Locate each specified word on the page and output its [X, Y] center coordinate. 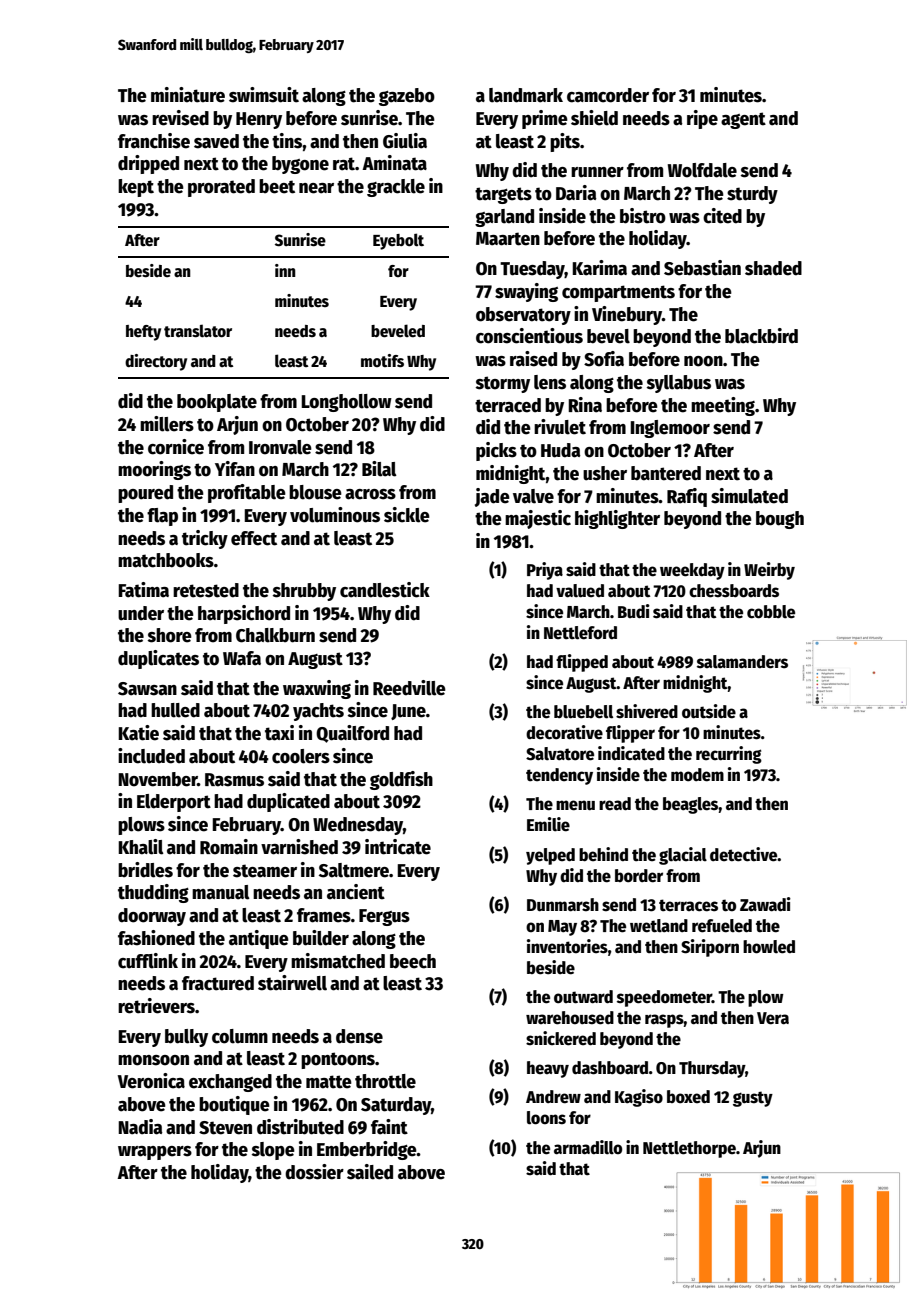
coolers [301, 756]
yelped [550, 856]
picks [496, 451]
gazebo [407, 97]
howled [769, 947]
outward [583, 997]
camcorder [608, 95]
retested [206, 590]
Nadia [140, 1127]
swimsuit [264, 95]
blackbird [761, 336]
